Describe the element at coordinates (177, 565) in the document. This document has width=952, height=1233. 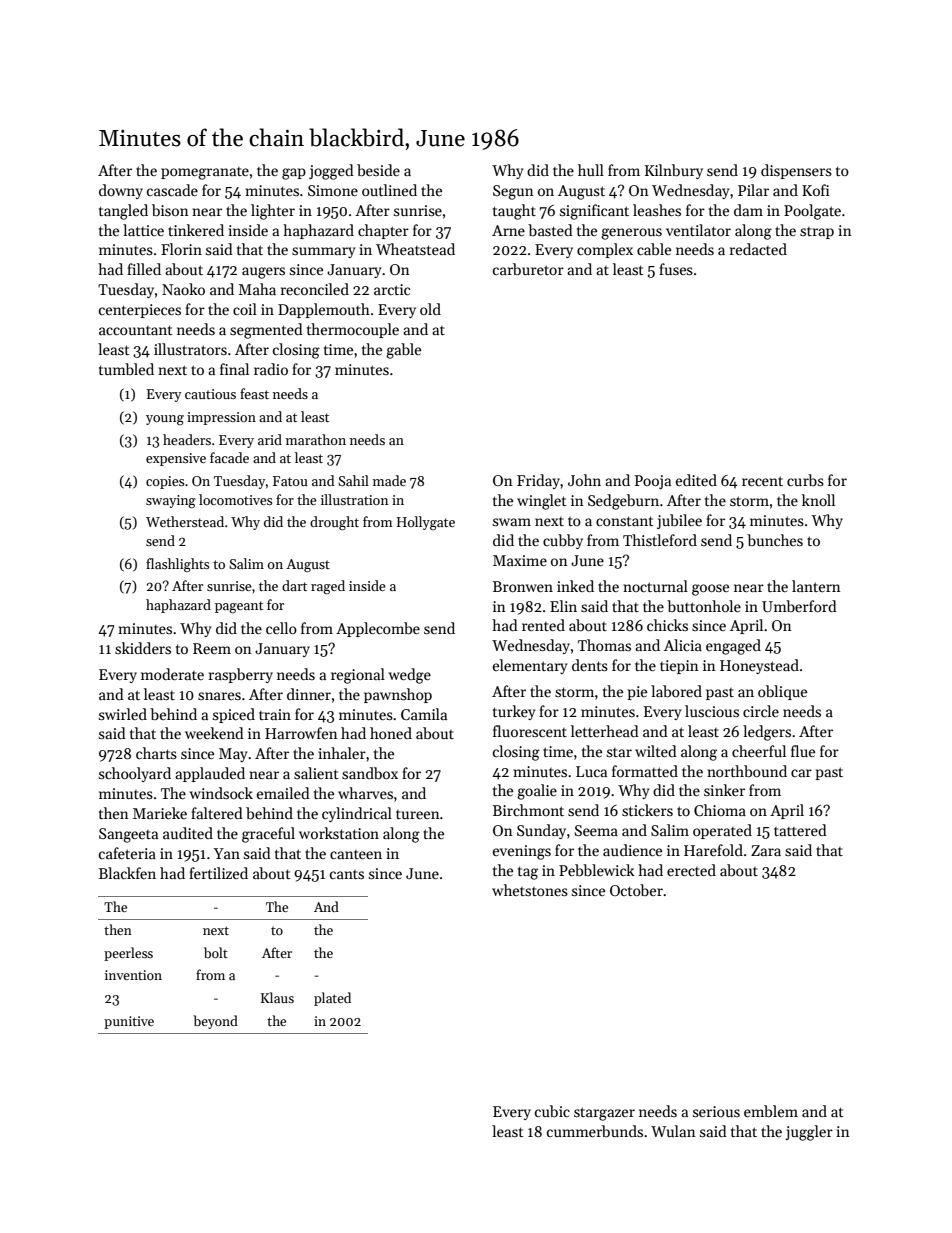
I see `flashlights` at that location.
